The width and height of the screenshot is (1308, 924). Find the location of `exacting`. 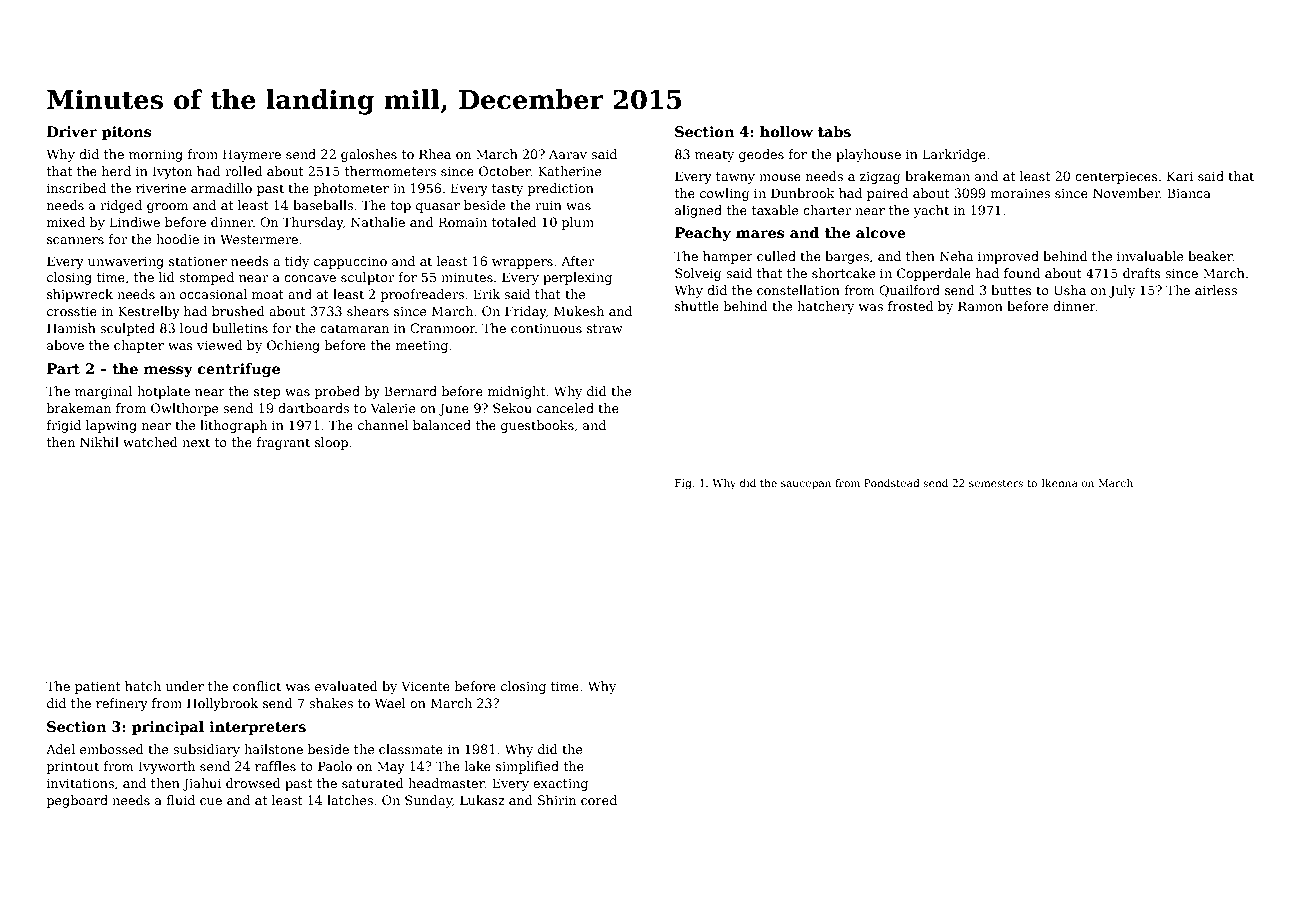

exacting is located at coordinates (560, 785).
